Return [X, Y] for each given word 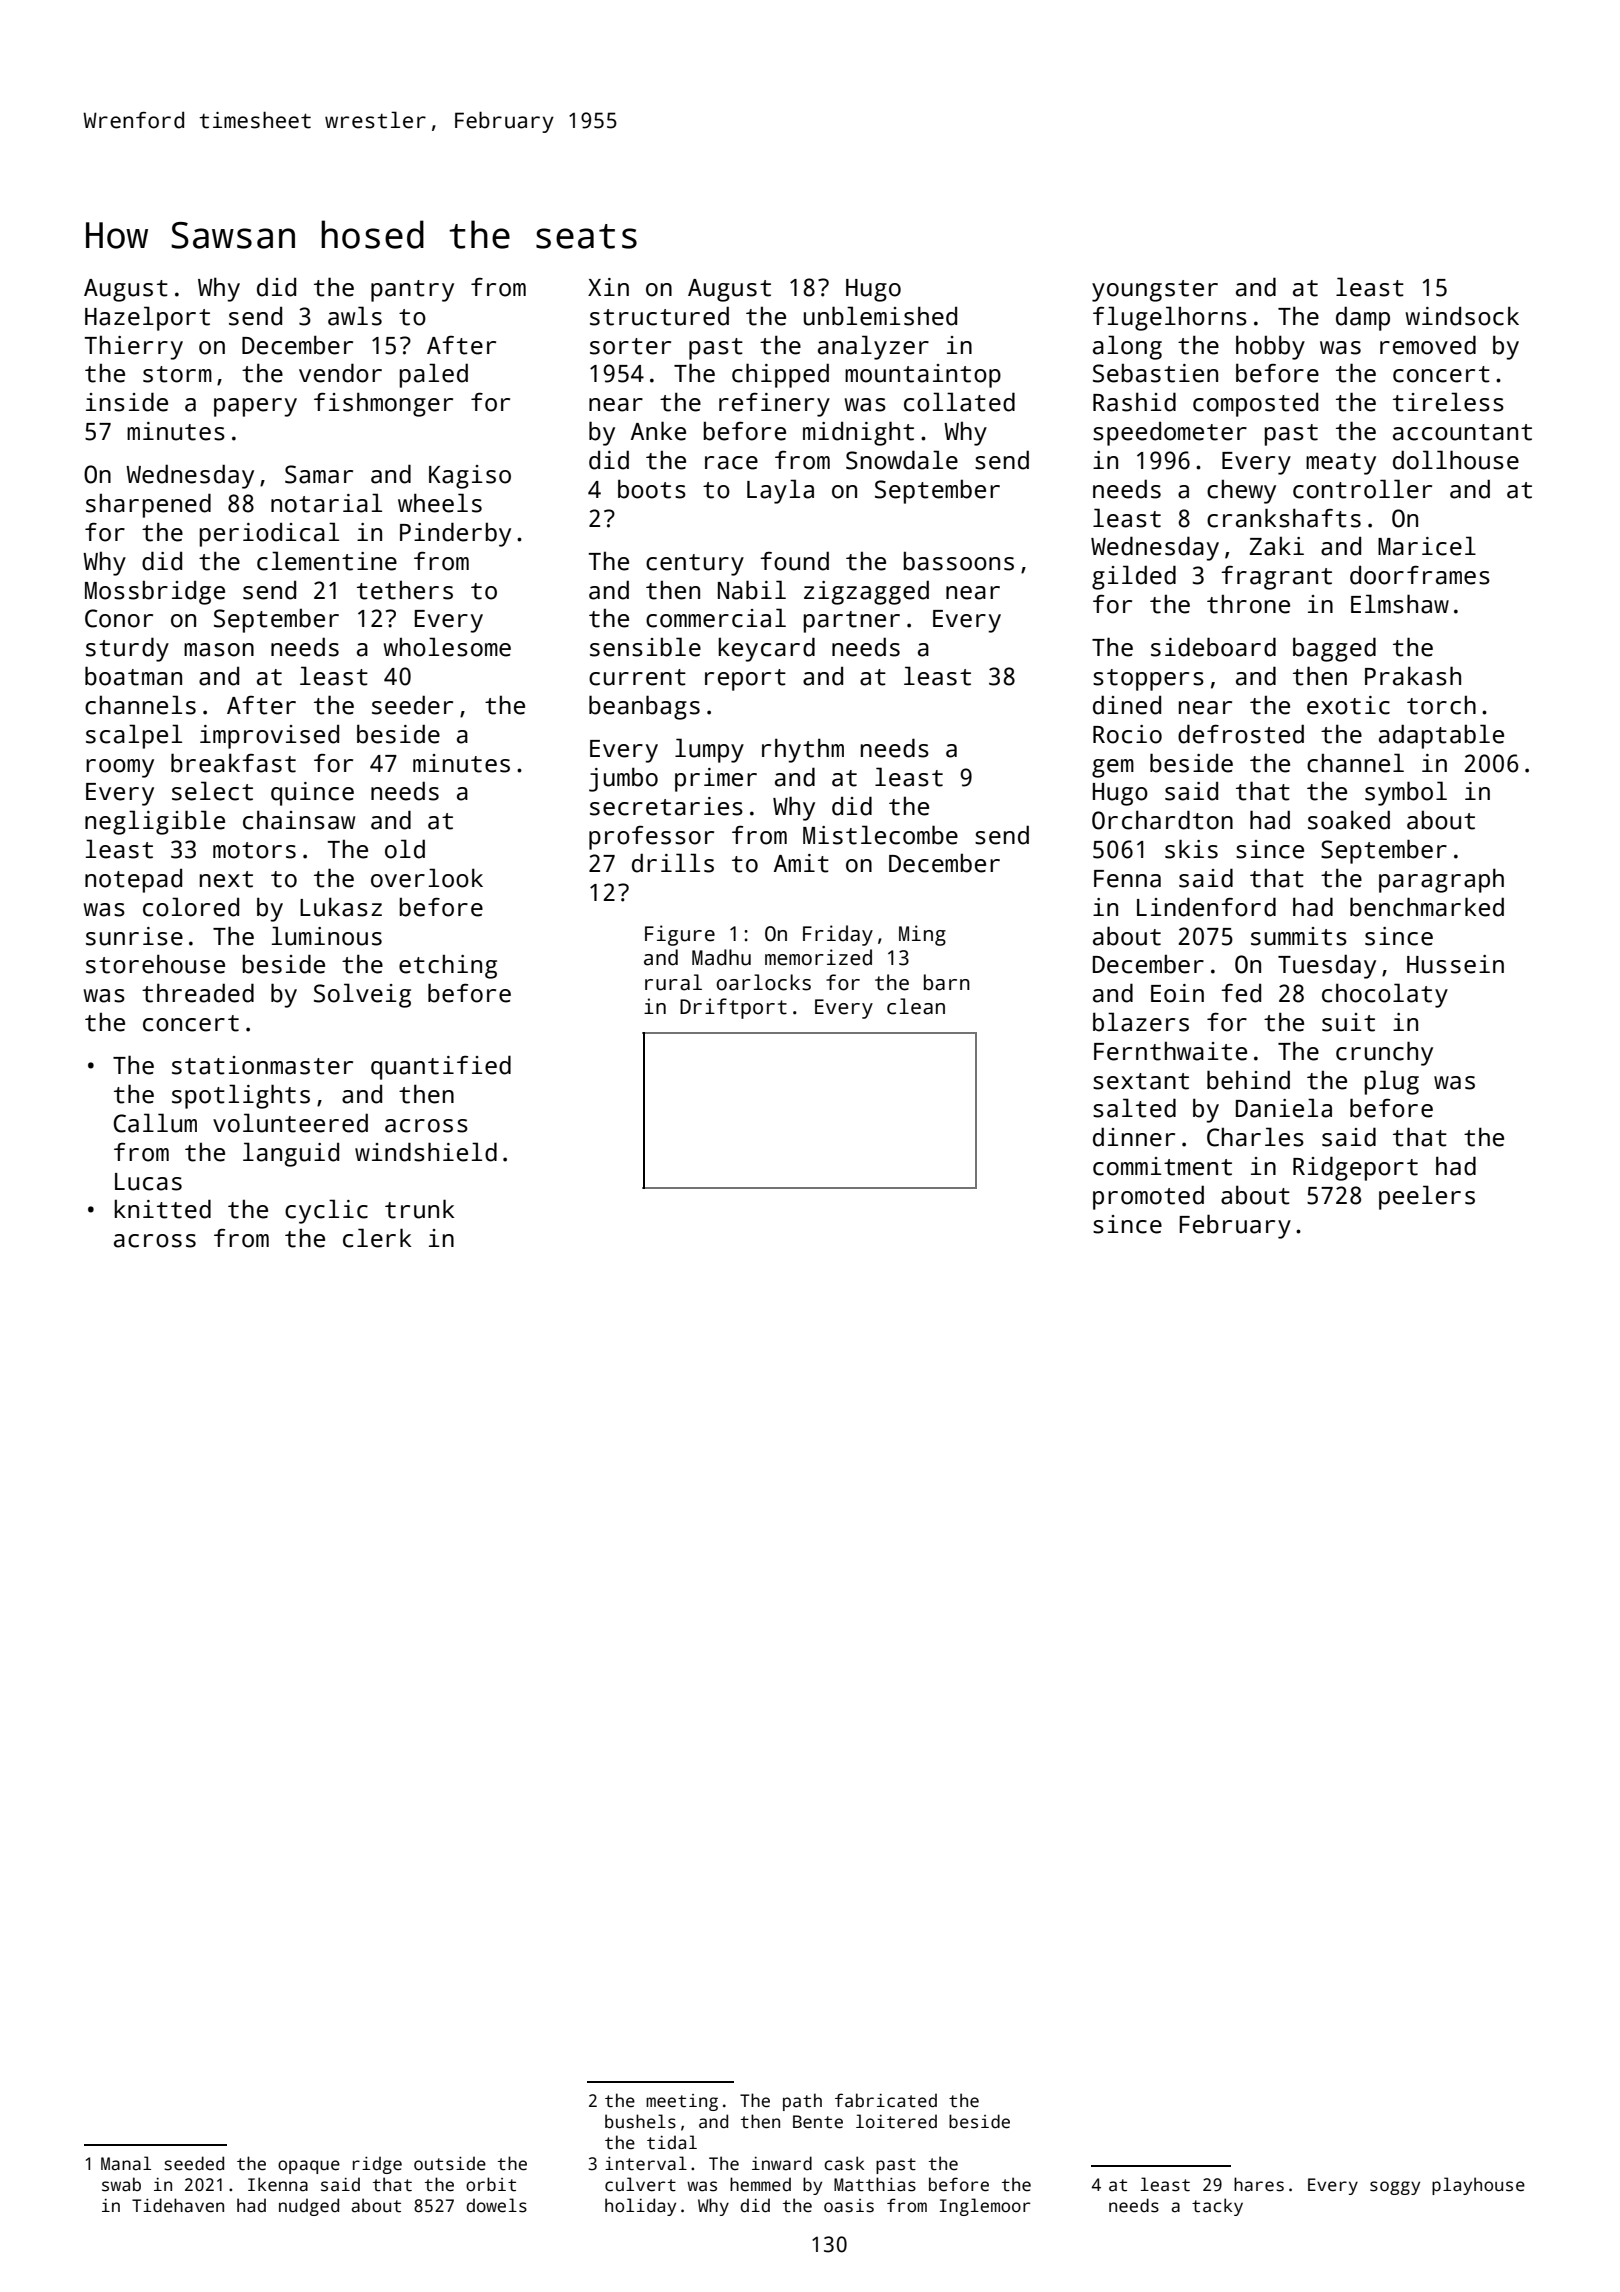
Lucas [148, 1182]
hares [1259, 2184]
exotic [1348, 705]
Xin [608, 287]
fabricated [886, 2100]
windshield [426, 1152]
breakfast [233, 763]
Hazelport [147, 318]
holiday [640, 2207]
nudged [309, 2207]
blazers [1141, 1022]
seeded [194, 2163]
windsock [1462, 316]
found [794, 561]
